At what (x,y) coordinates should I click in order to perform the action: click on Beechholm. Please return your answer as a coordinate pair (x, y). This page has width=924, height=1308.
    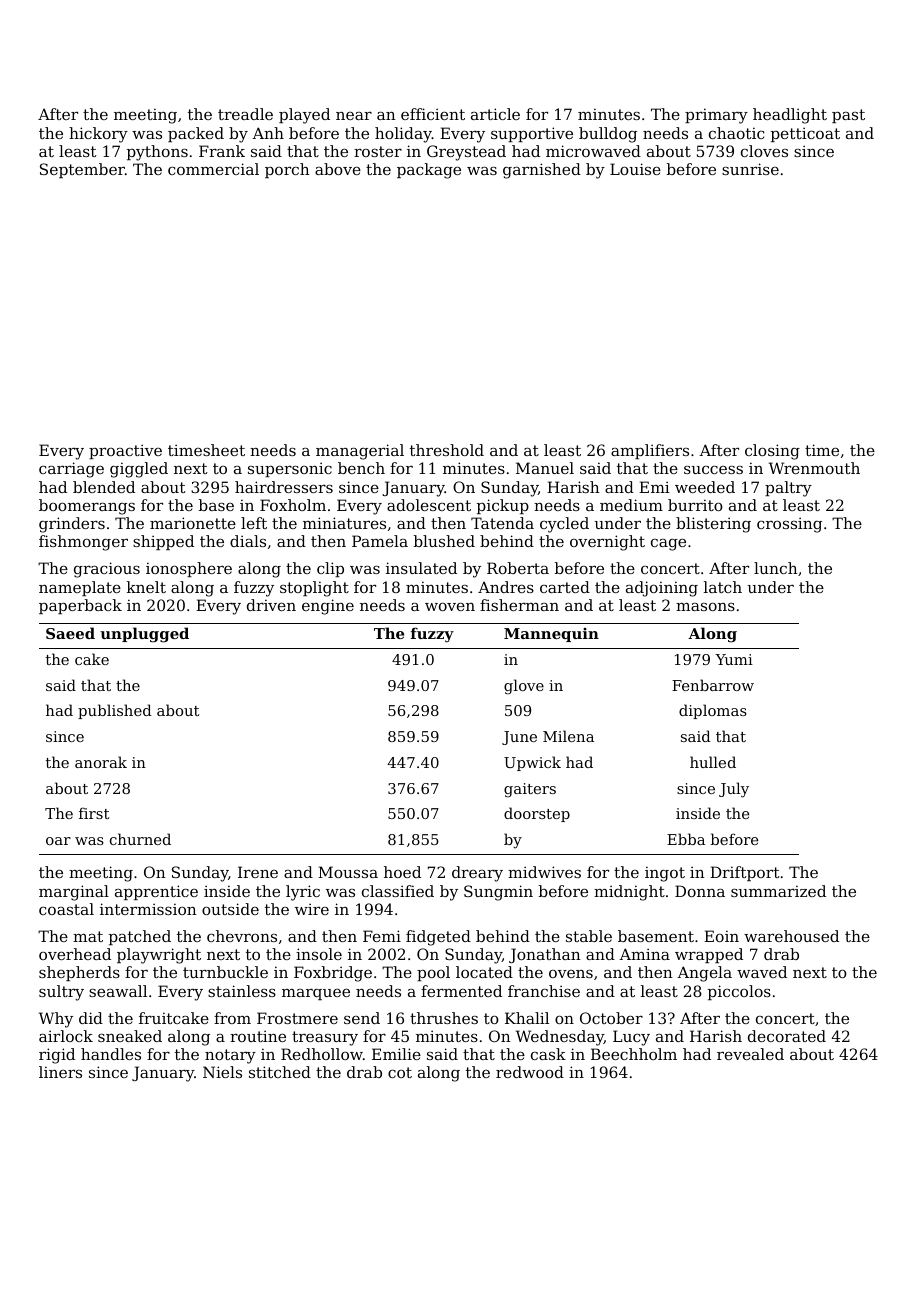
    Looking at the image, I should click on (634, 1054).
